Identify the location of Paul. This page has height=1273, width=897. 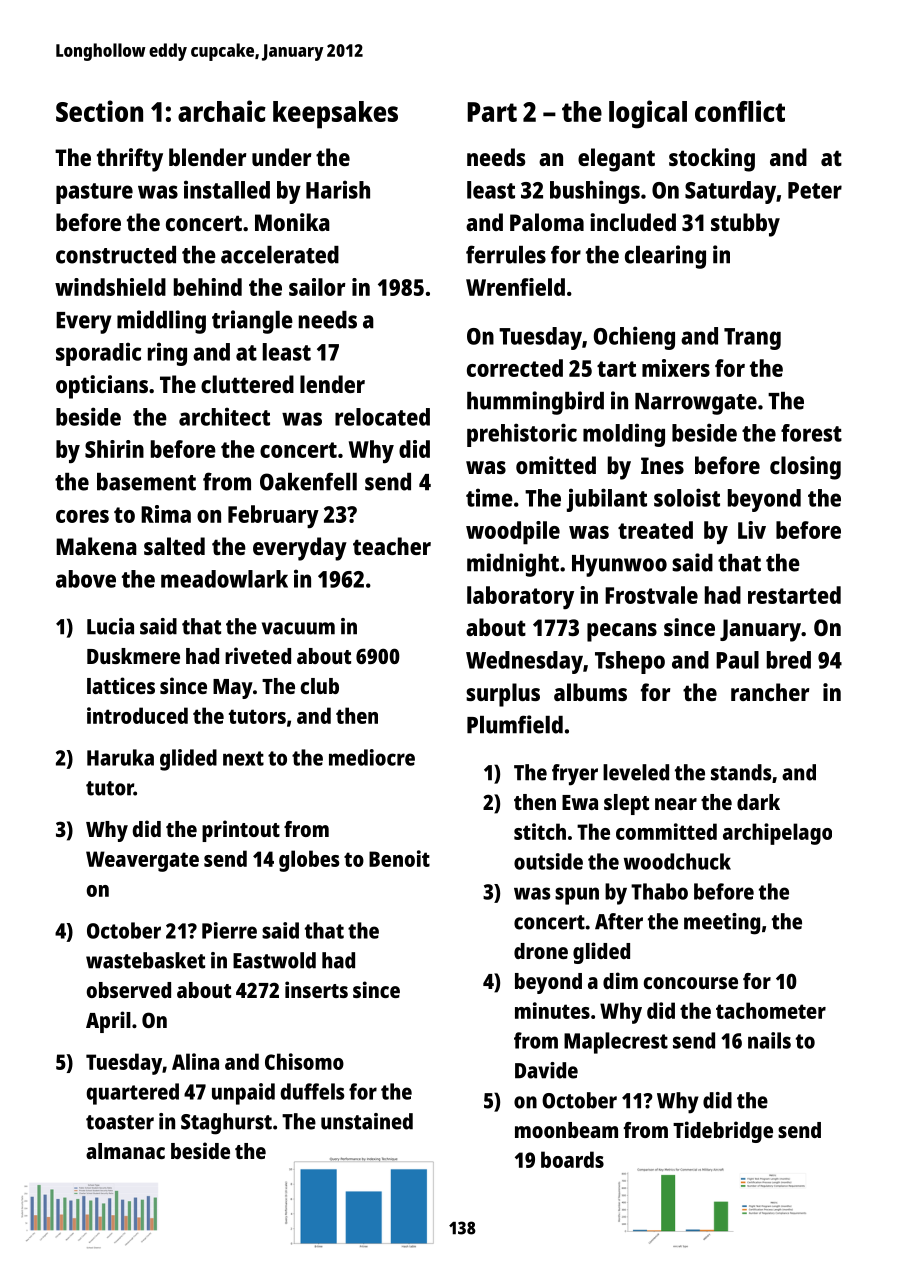
(737, 660).
